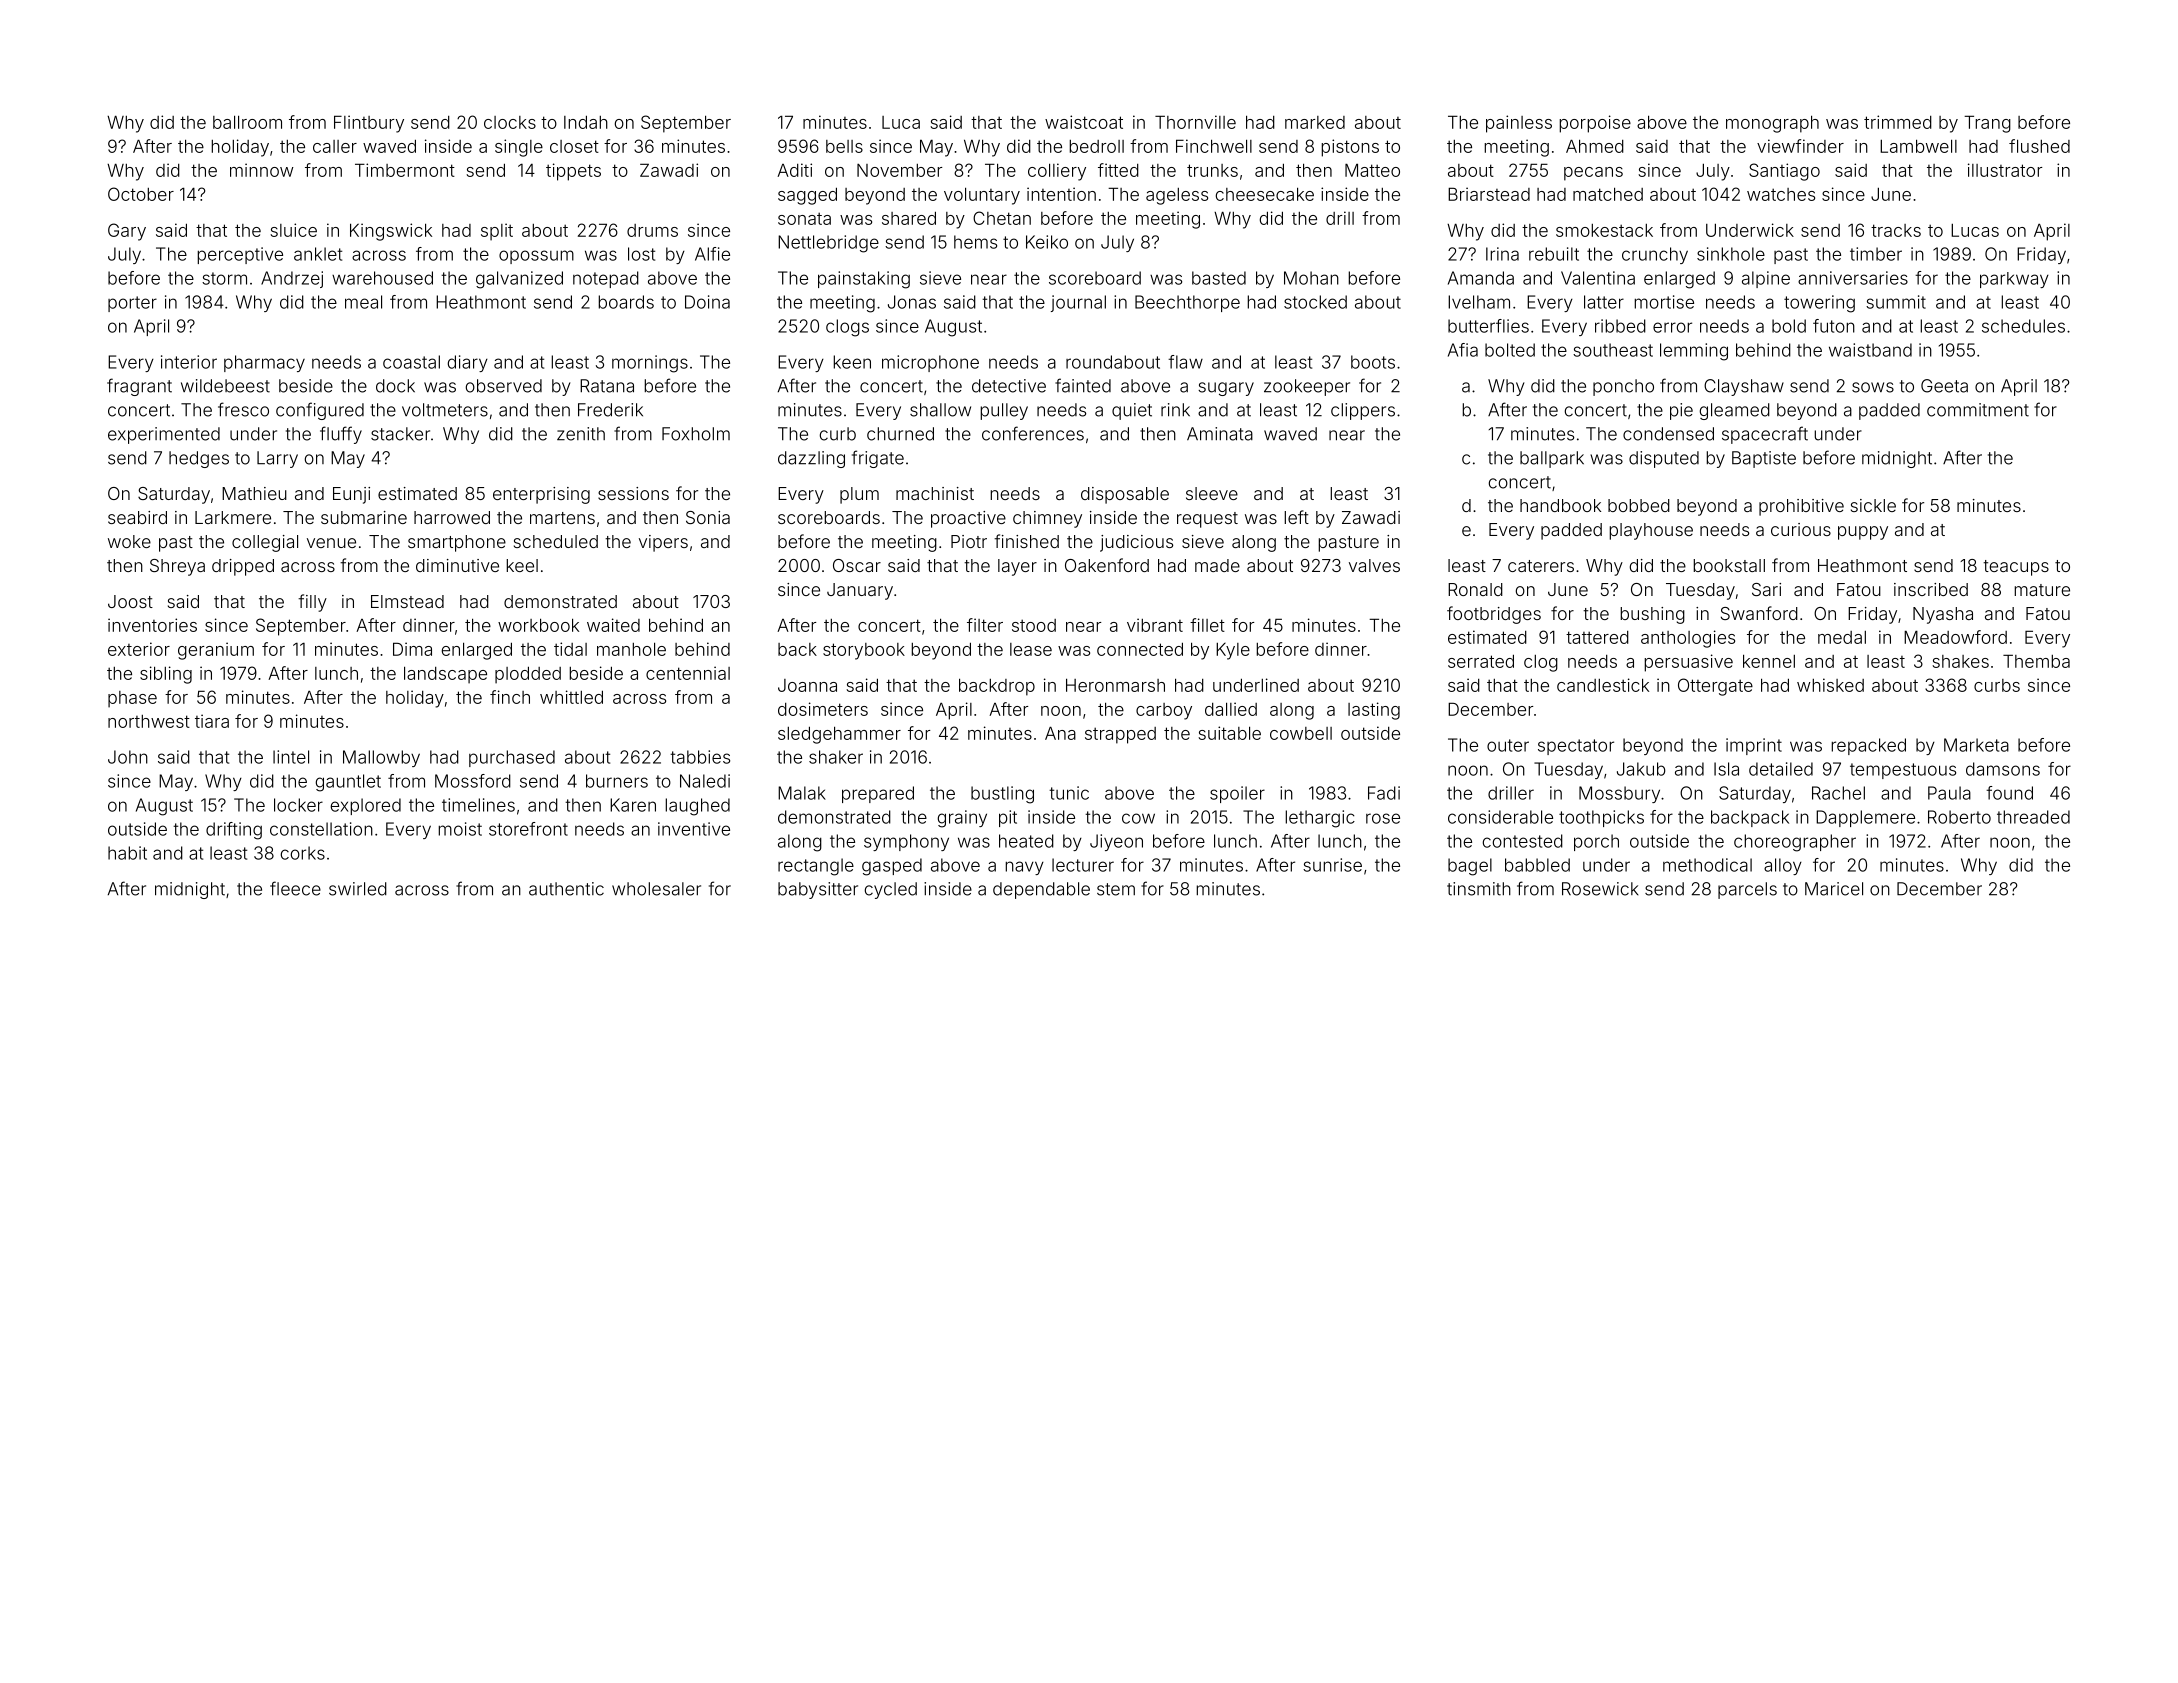  Describe the element at coordinates (177, 567) in the screenshot. I see `Shreya` at that location.
